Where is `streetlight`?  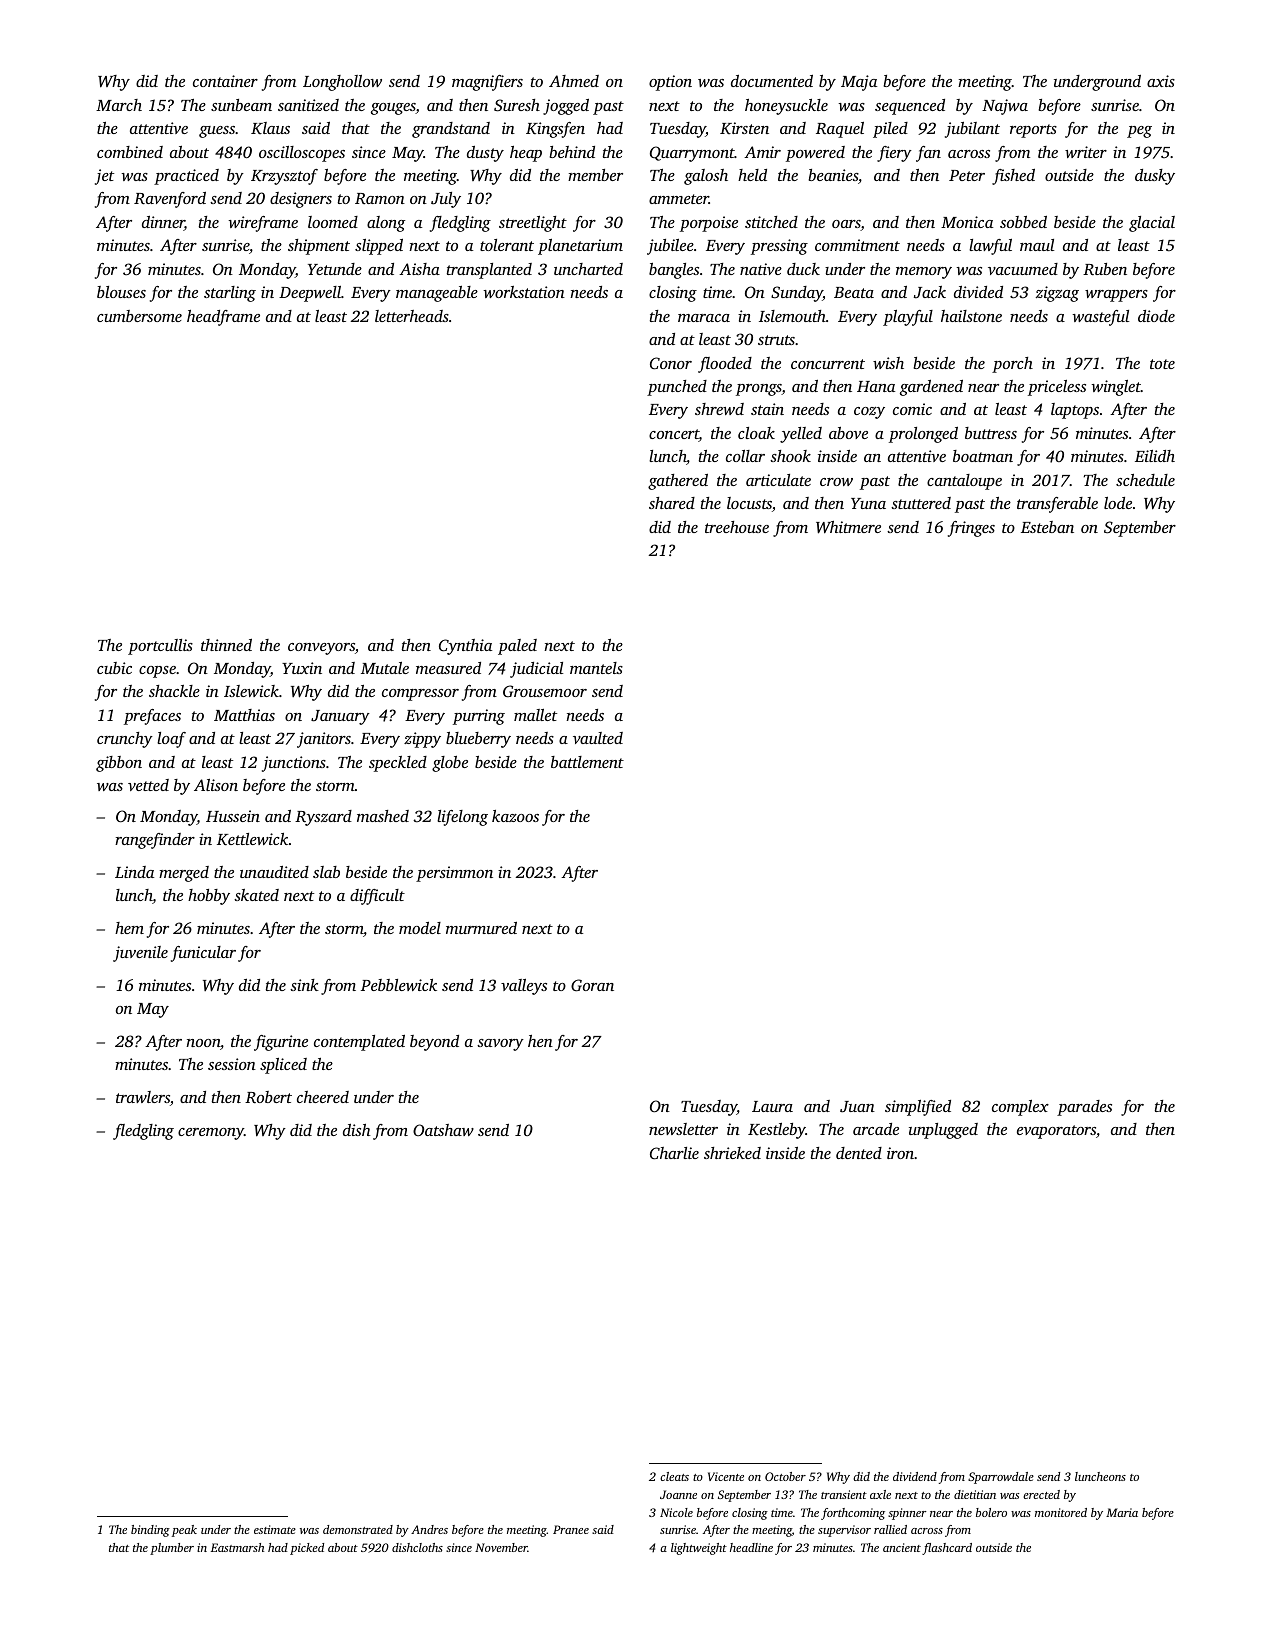 streetlight is located at coordinates (533, 224).
